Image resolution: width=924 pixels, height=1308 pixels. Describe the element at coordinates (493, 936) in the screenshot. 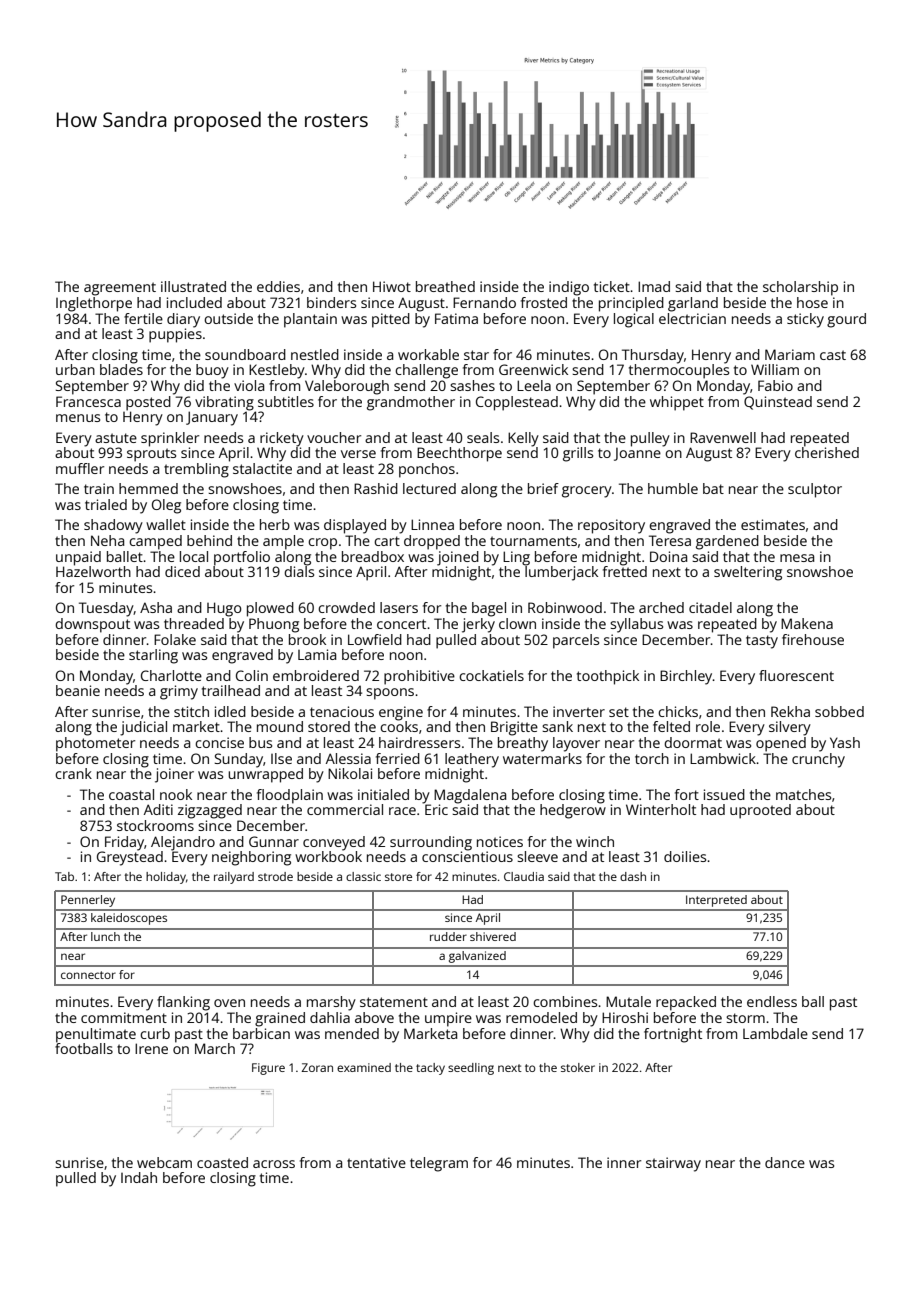

I see `shivered` at that location.
